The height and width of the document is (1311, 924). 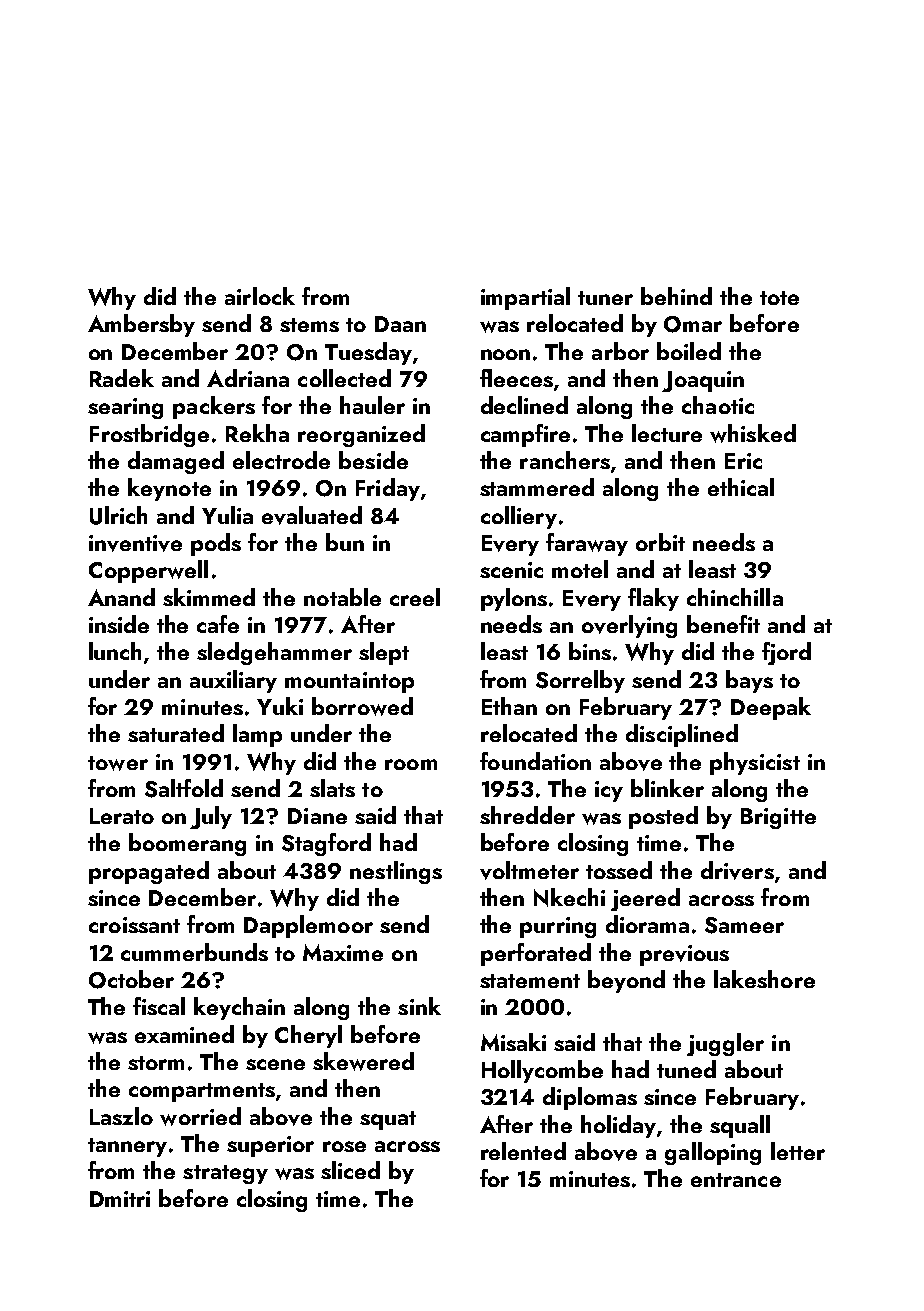 What do you see at coordinates (755, 763) in the document?
I see `physicist` at bounding box center [755, 763].
